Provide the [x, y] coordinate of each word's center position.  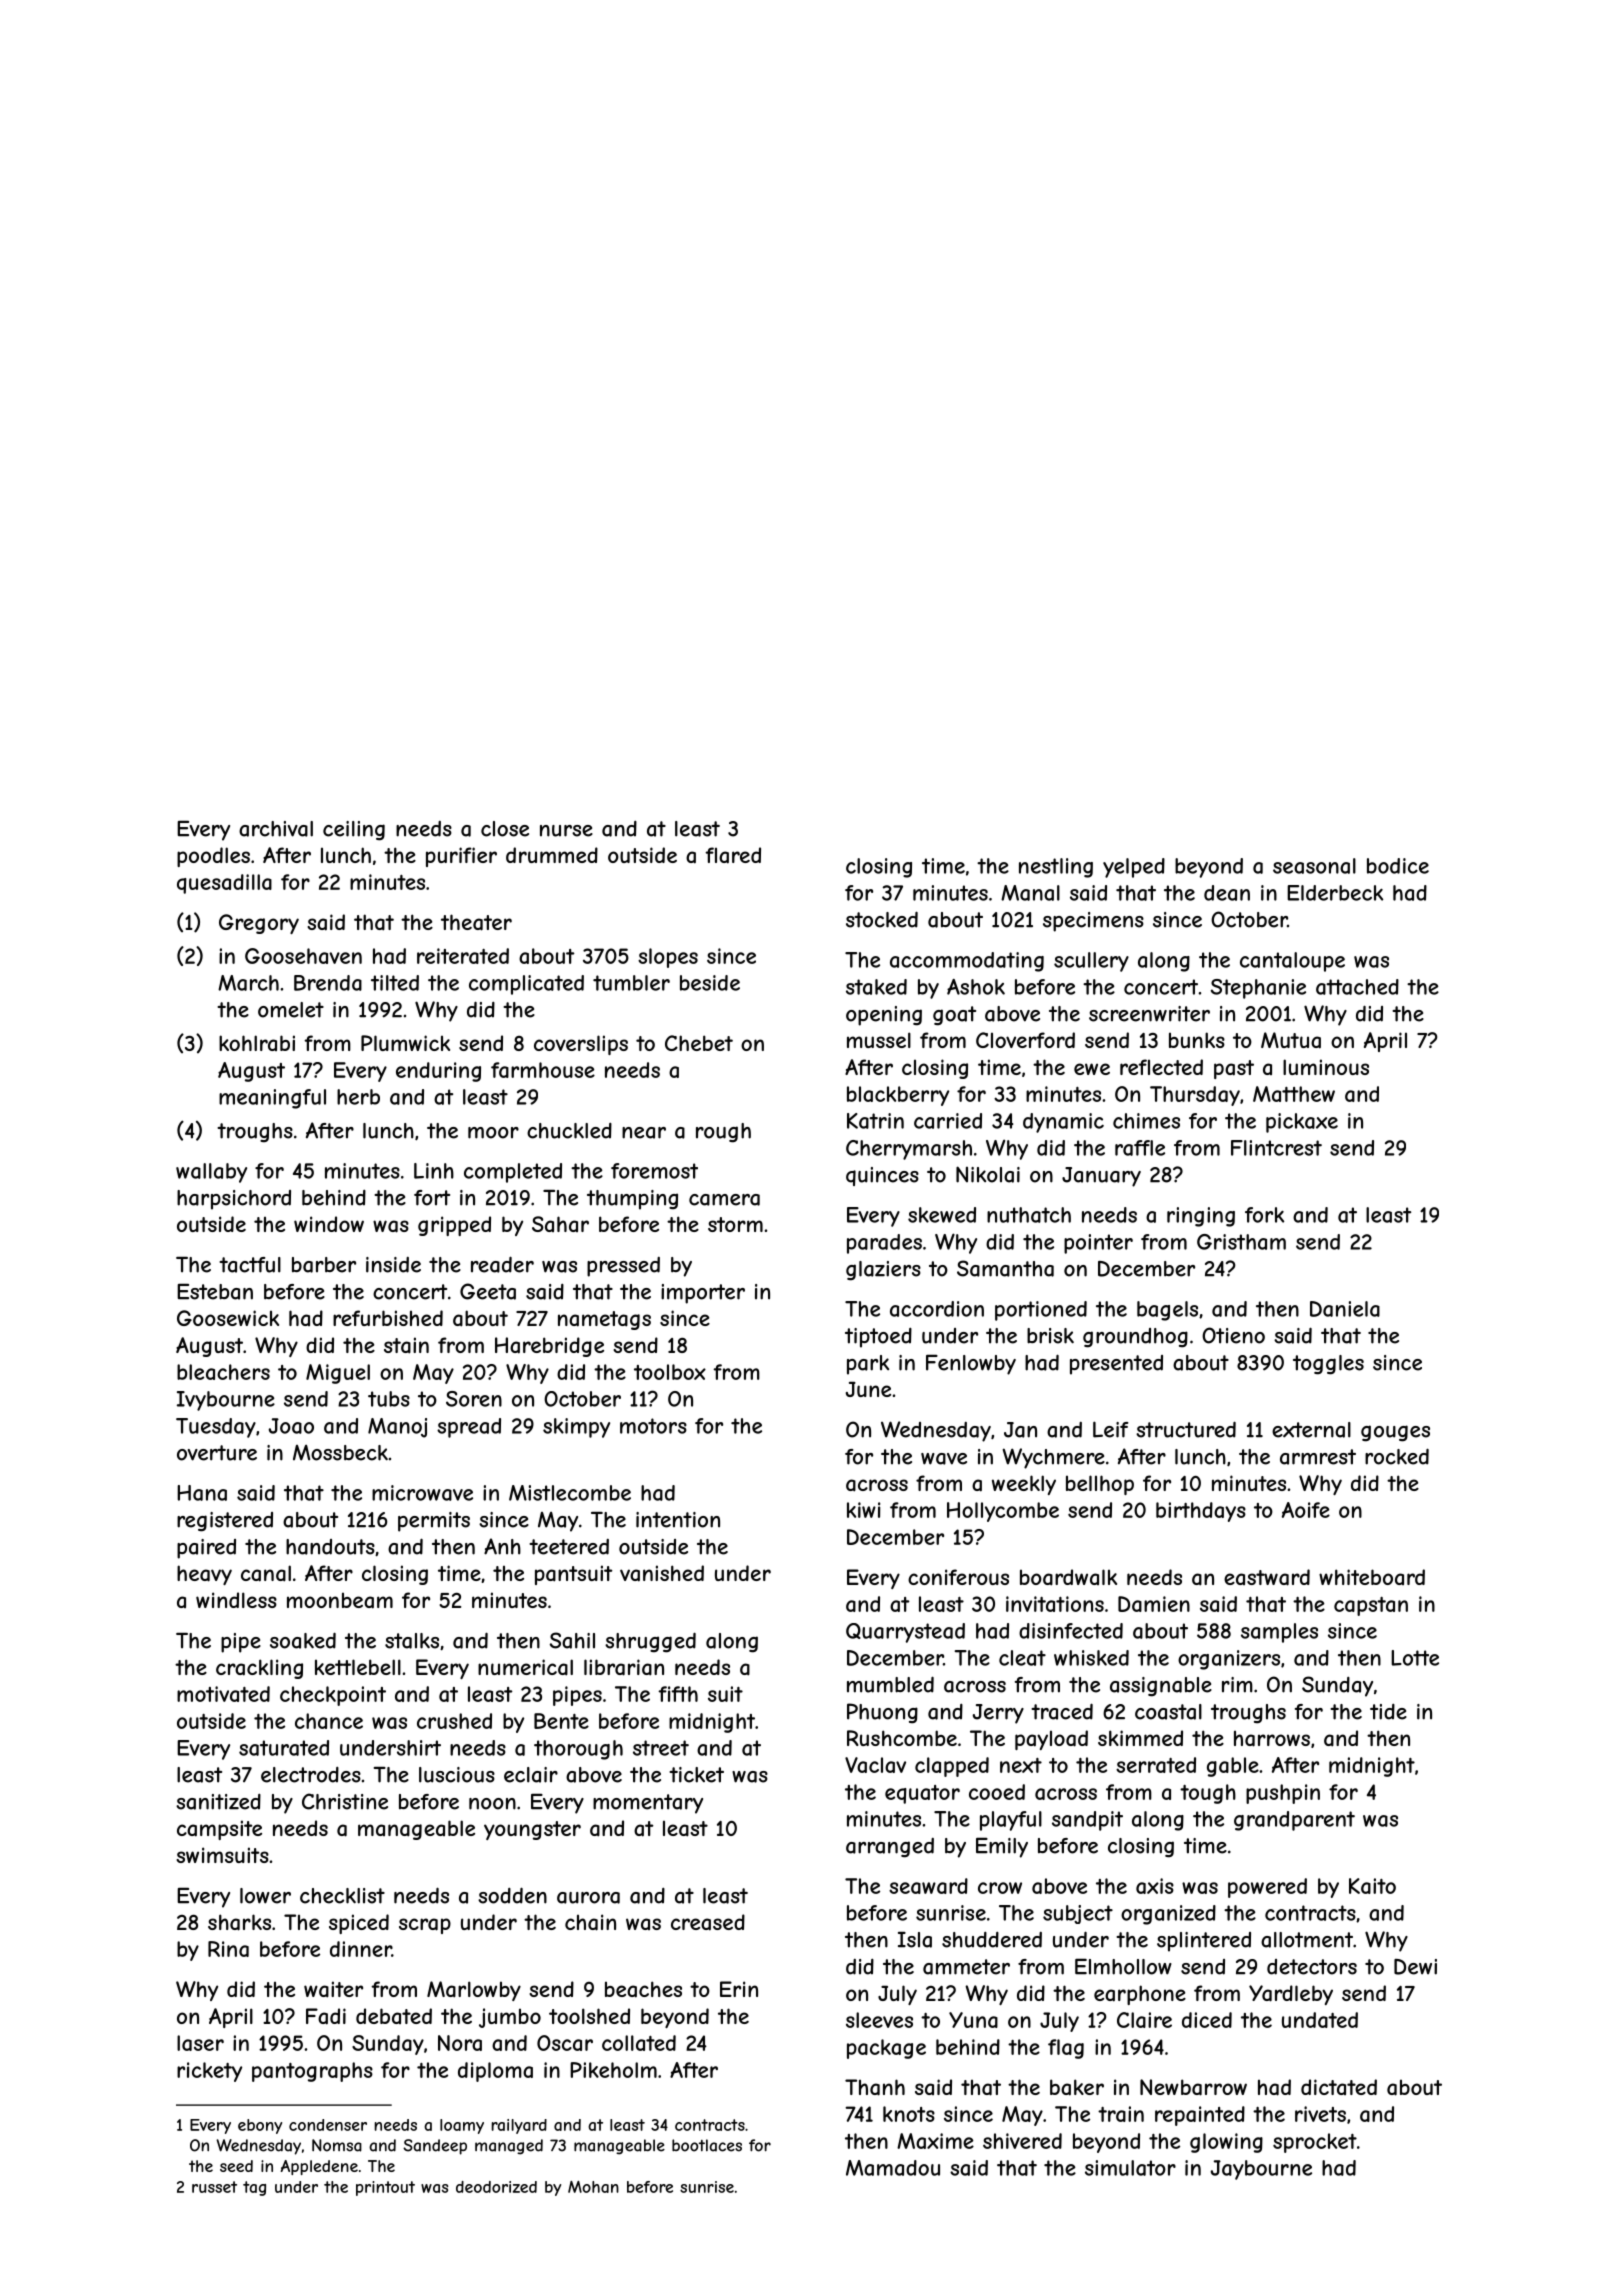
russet [214, 2187]
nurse [566, 831]
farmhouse [543, 1070]
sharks [239, 1922]
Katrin [875, 1121]
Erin [739, 1989]
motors [653, 1426]
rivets [1320, 2114]
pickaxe [1302, 1123]
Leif [1110, 1429]
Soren [474, 1399]
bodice [1398, 866]
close [505, 829]
